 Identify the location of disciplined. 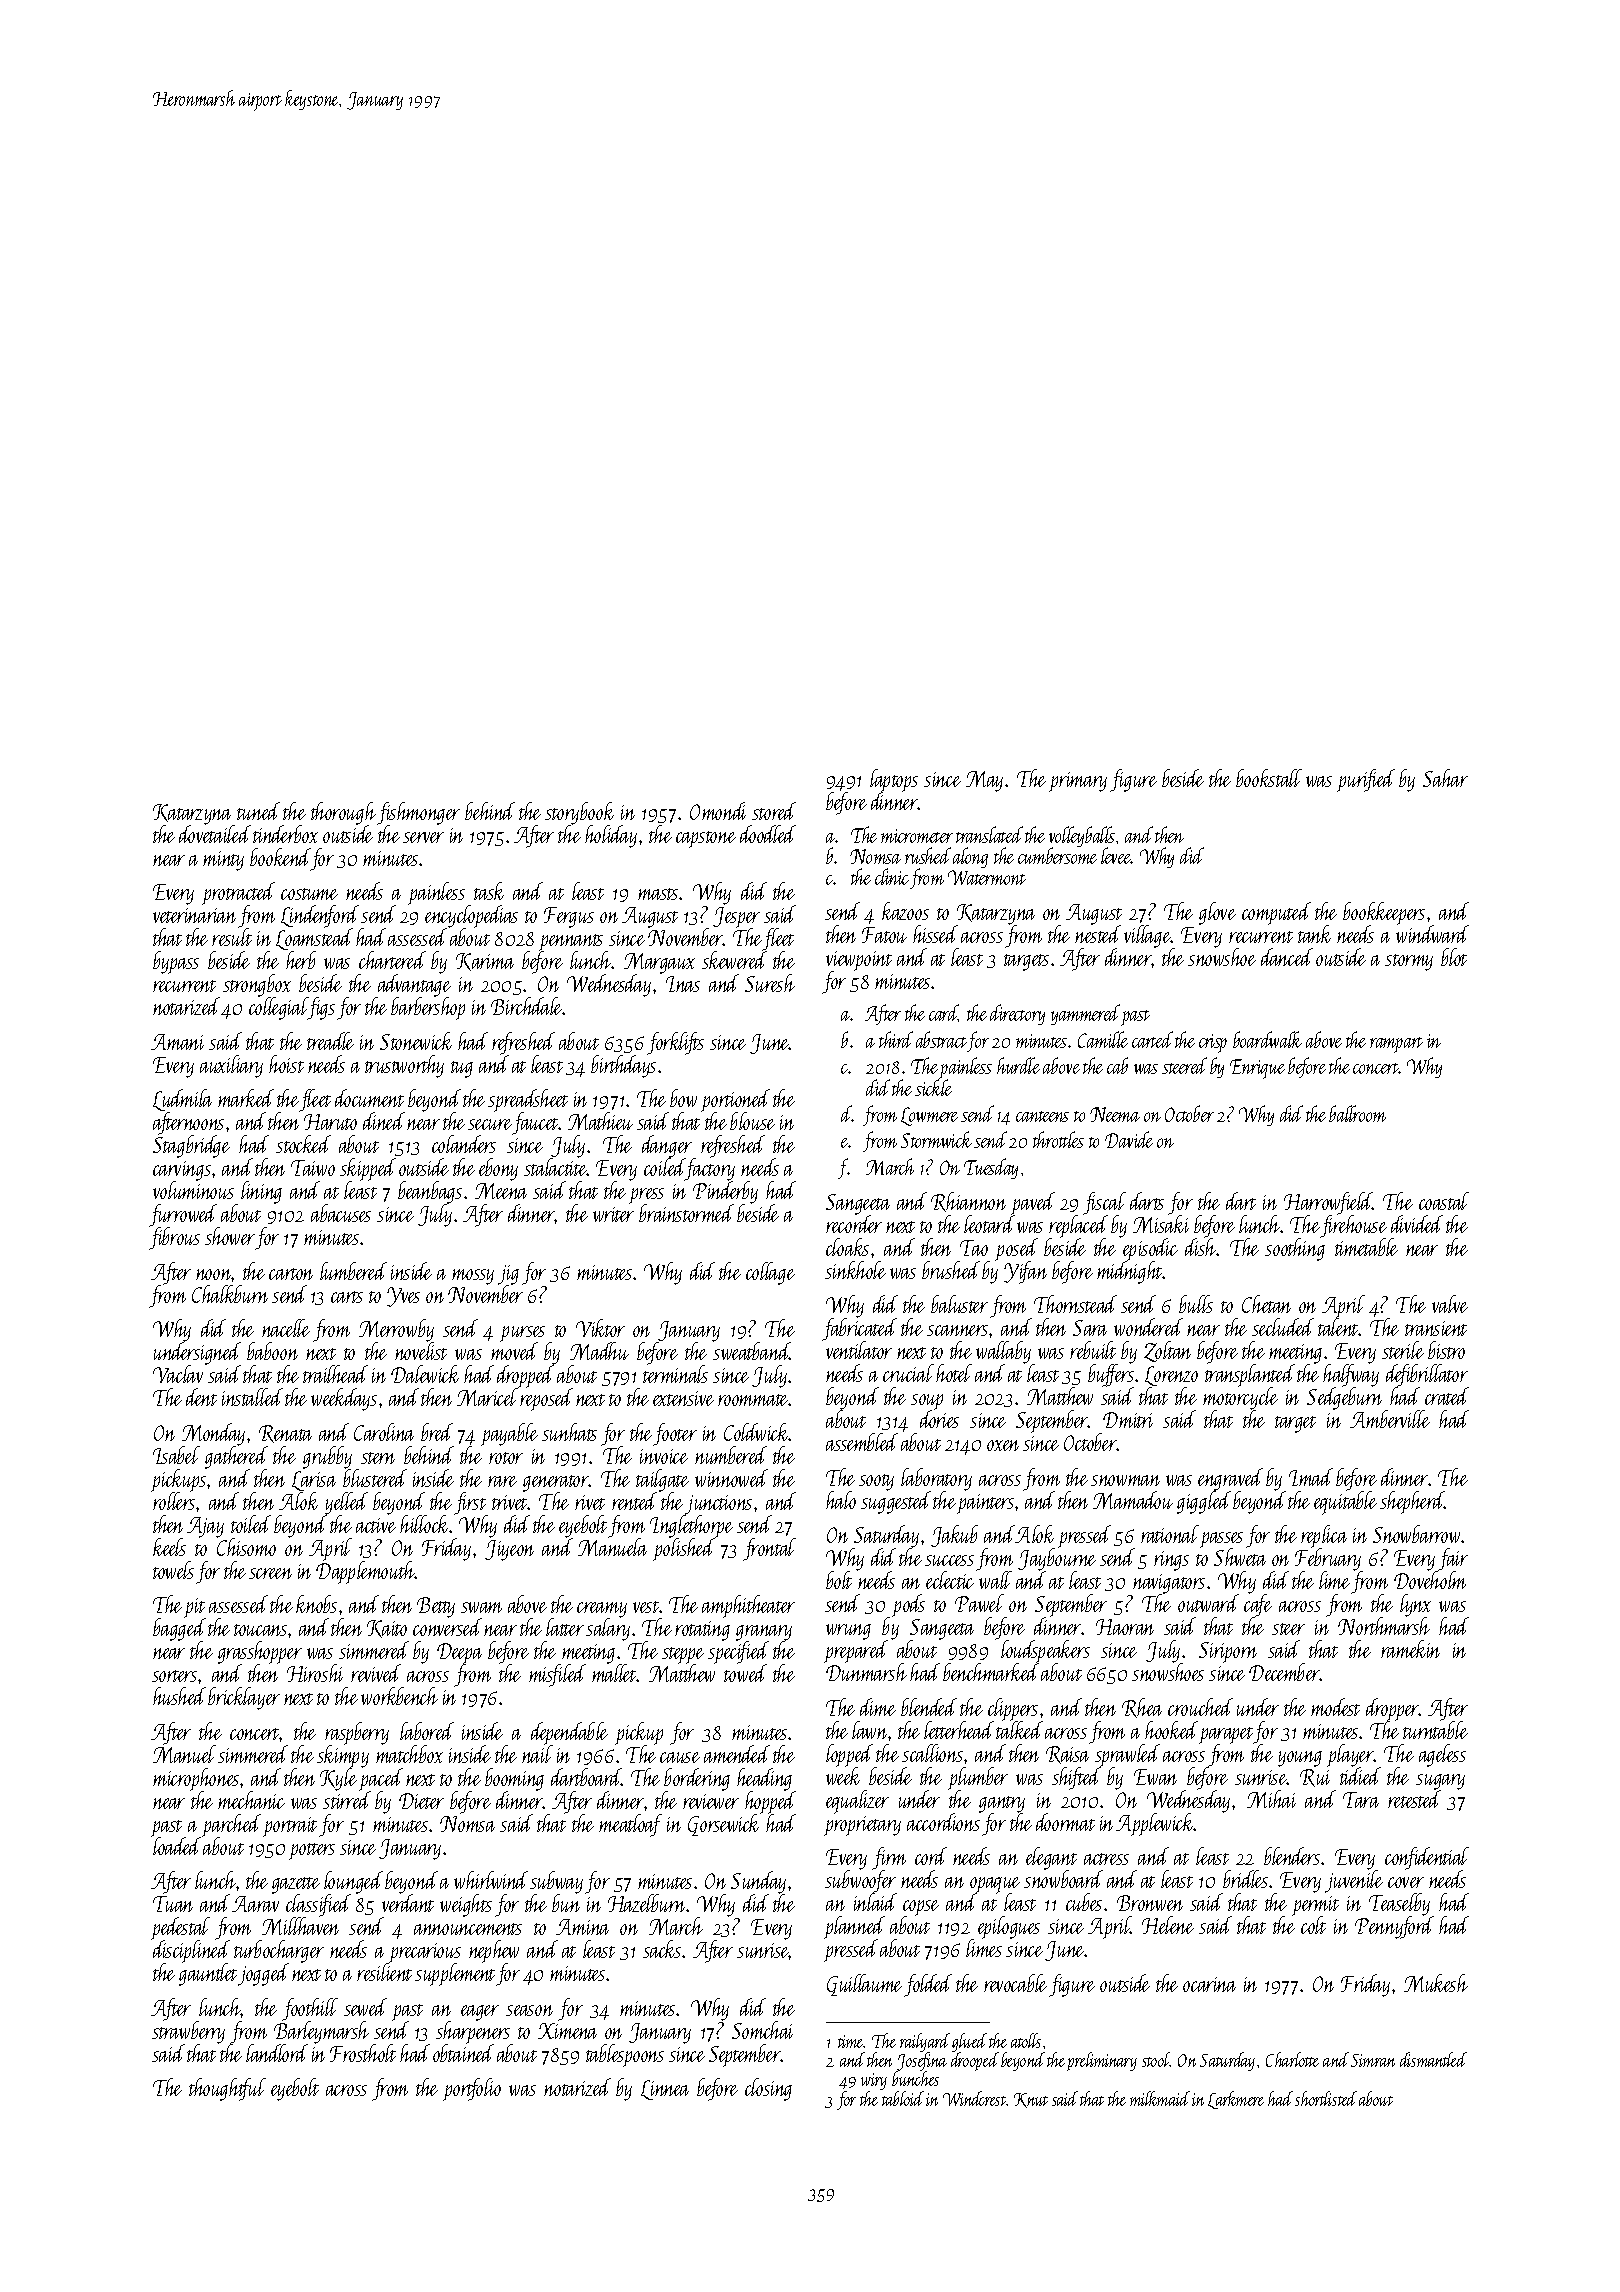
(190, 1952).
